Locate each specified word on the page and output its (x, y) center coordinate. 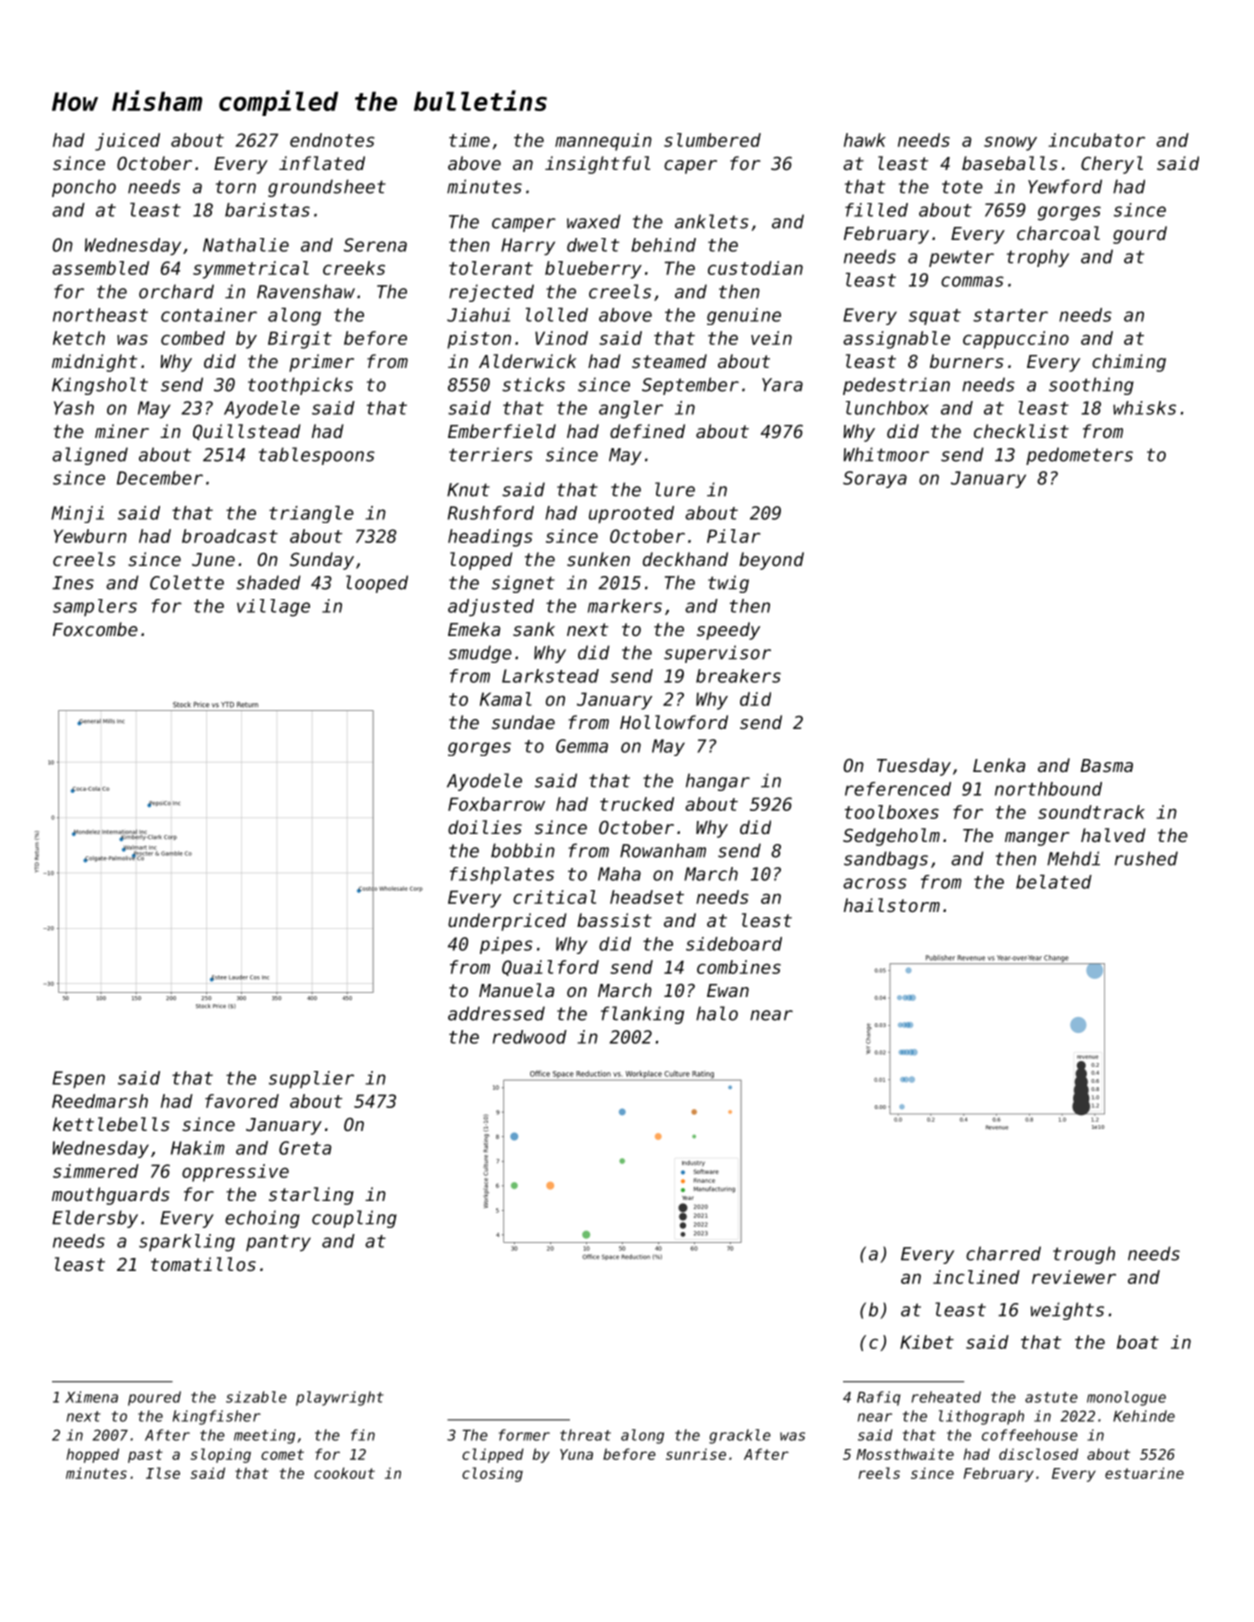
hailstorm (892, 905)
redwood (530, 1037)
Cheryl (1112, 165)
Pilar (734, 536)
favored (242, 1101)
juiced (127, 142)
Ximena (91, 1397)
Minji (77, 514)
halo (717, 1013)
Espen (78, 1079)
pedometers (1079, 456)
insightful (597, 165)
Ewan (728, 990)
